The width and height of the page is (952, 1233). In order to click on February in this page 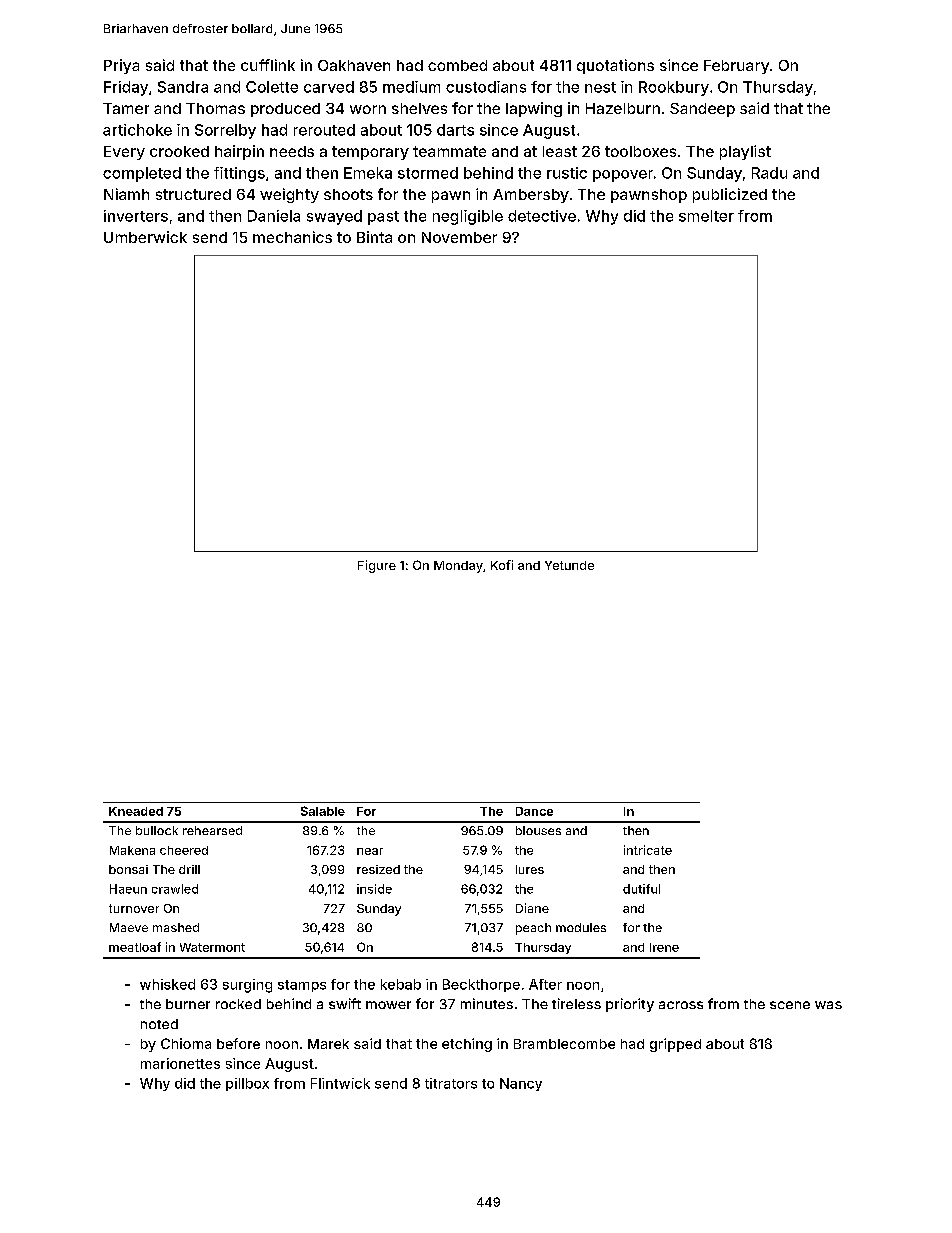, I will do `click(736, 67)`.
